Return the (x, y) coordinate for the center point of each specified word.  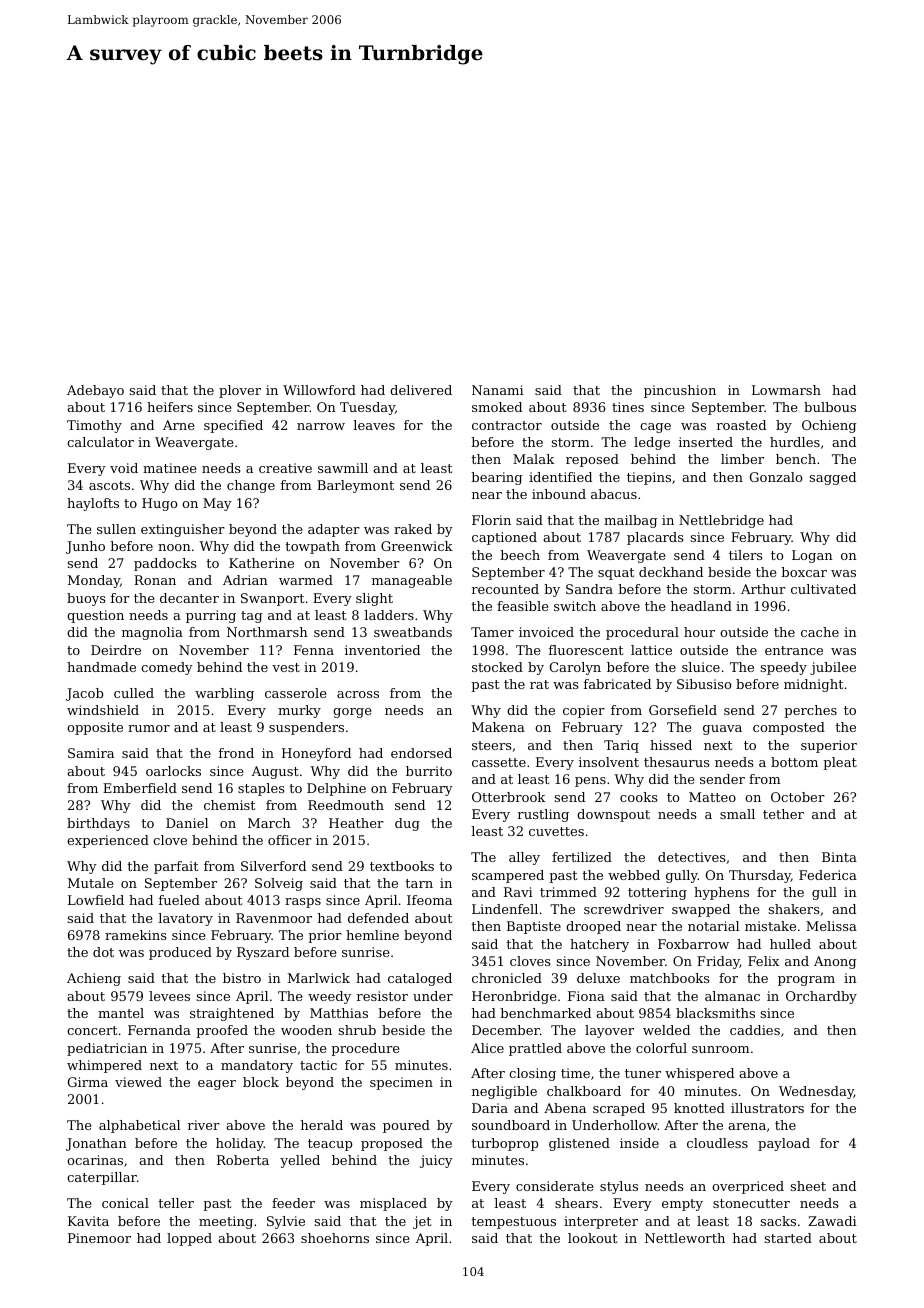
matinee (169, 468)
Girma (88, 1082)
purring (211, 616)
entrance (794, 650)
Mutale (90, 883)
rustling (543, 815)
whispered (699, 1074)
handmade (101, 667)
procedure (365, 1049)
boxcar (804, 572)
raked (413, 529)
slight (374, 599)
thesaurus (677, 762)
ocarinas (95, 1160)
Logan (812, 556)
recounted (505, 589)
